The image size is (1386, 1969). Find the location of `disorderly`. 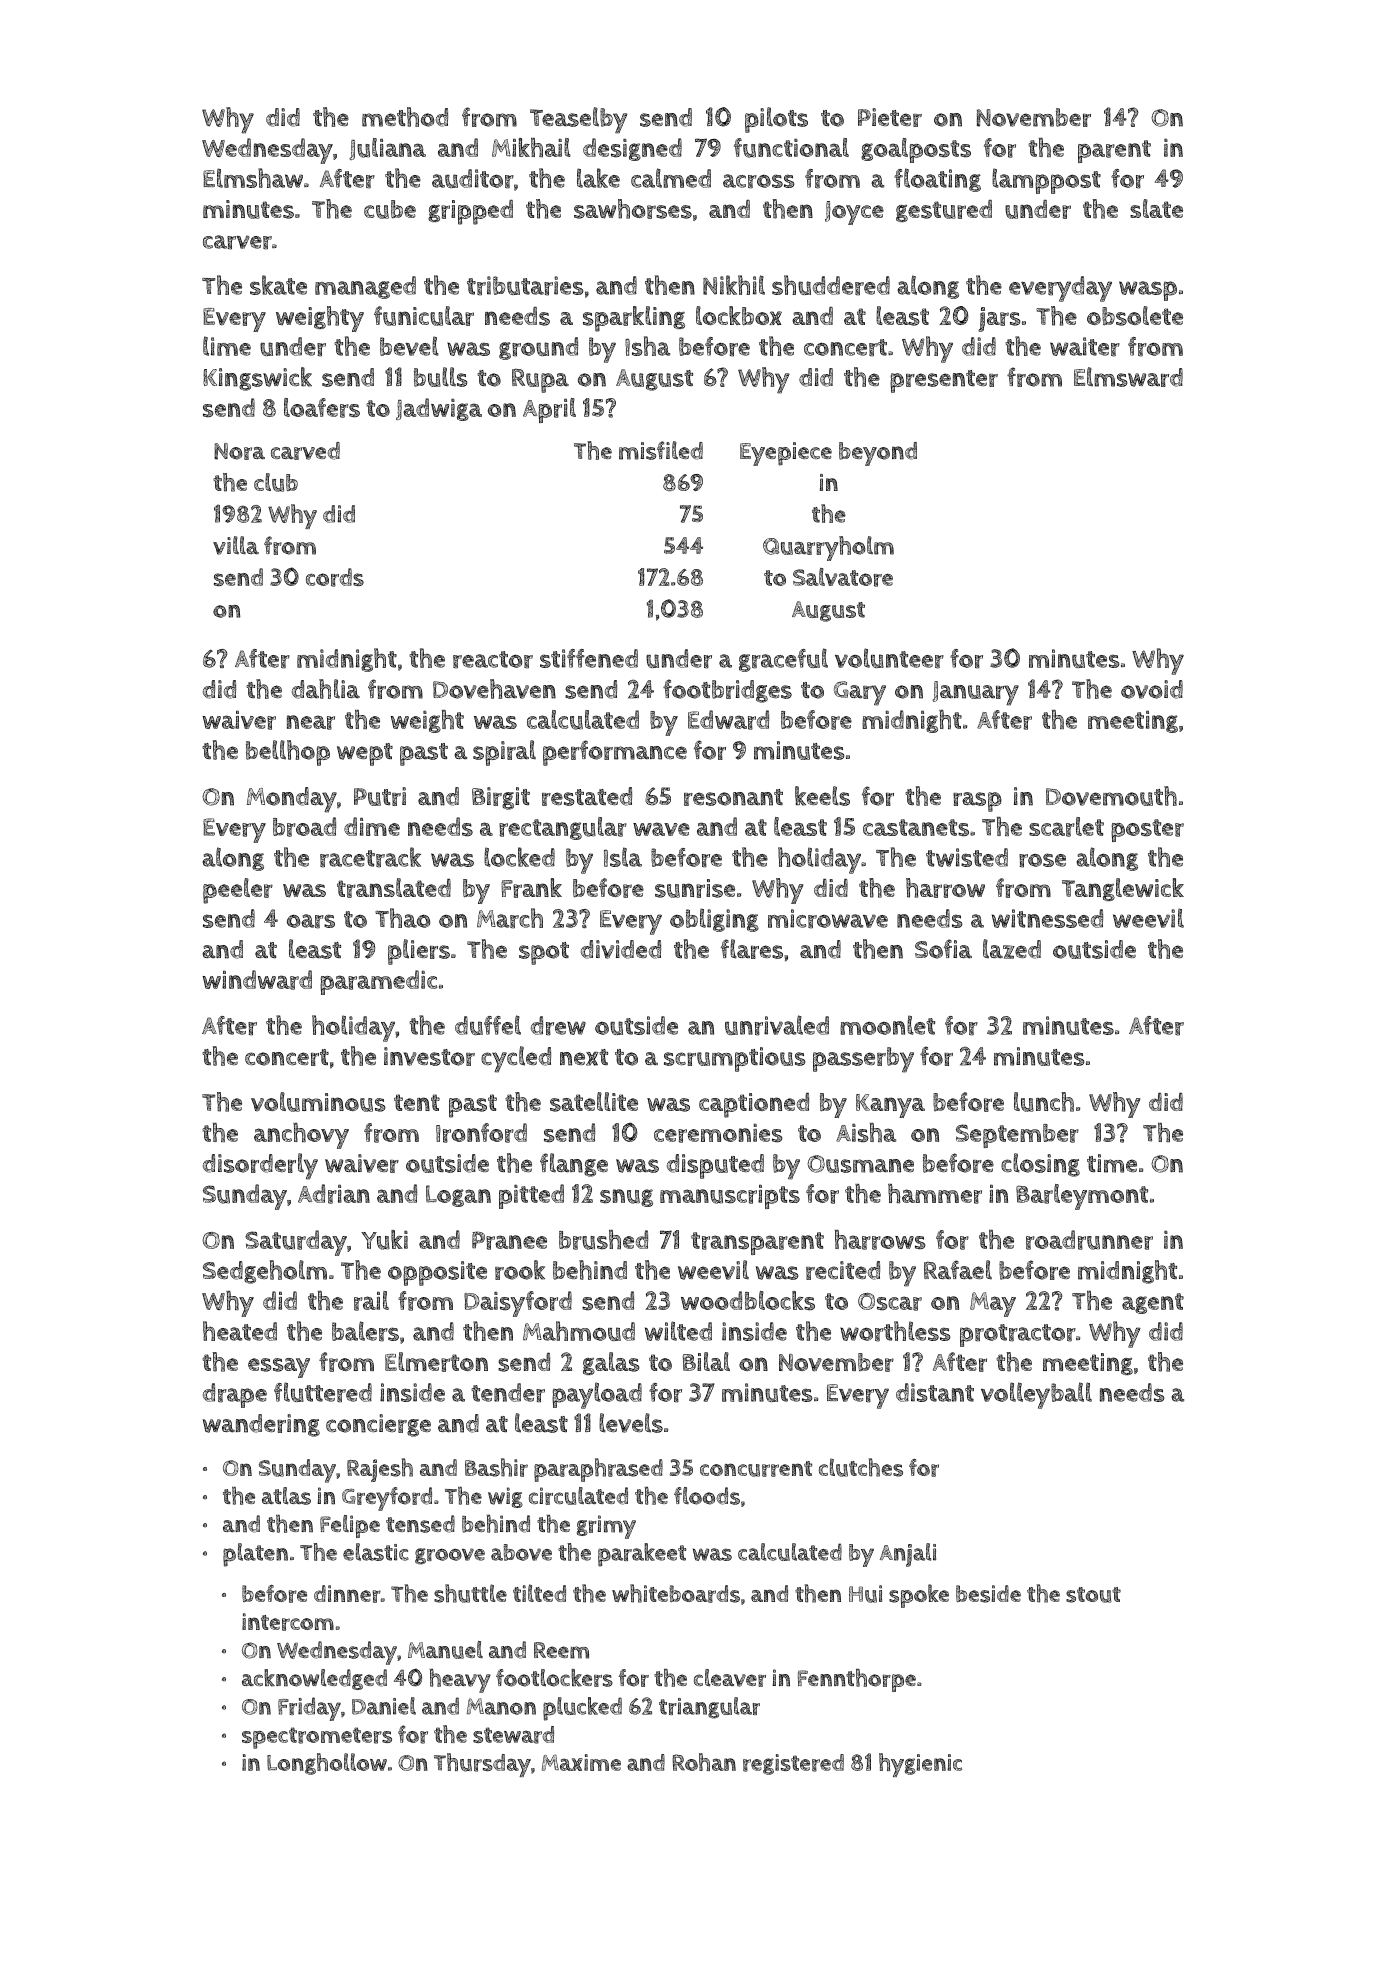

disorderly is located at coordinates (260, 1166).
